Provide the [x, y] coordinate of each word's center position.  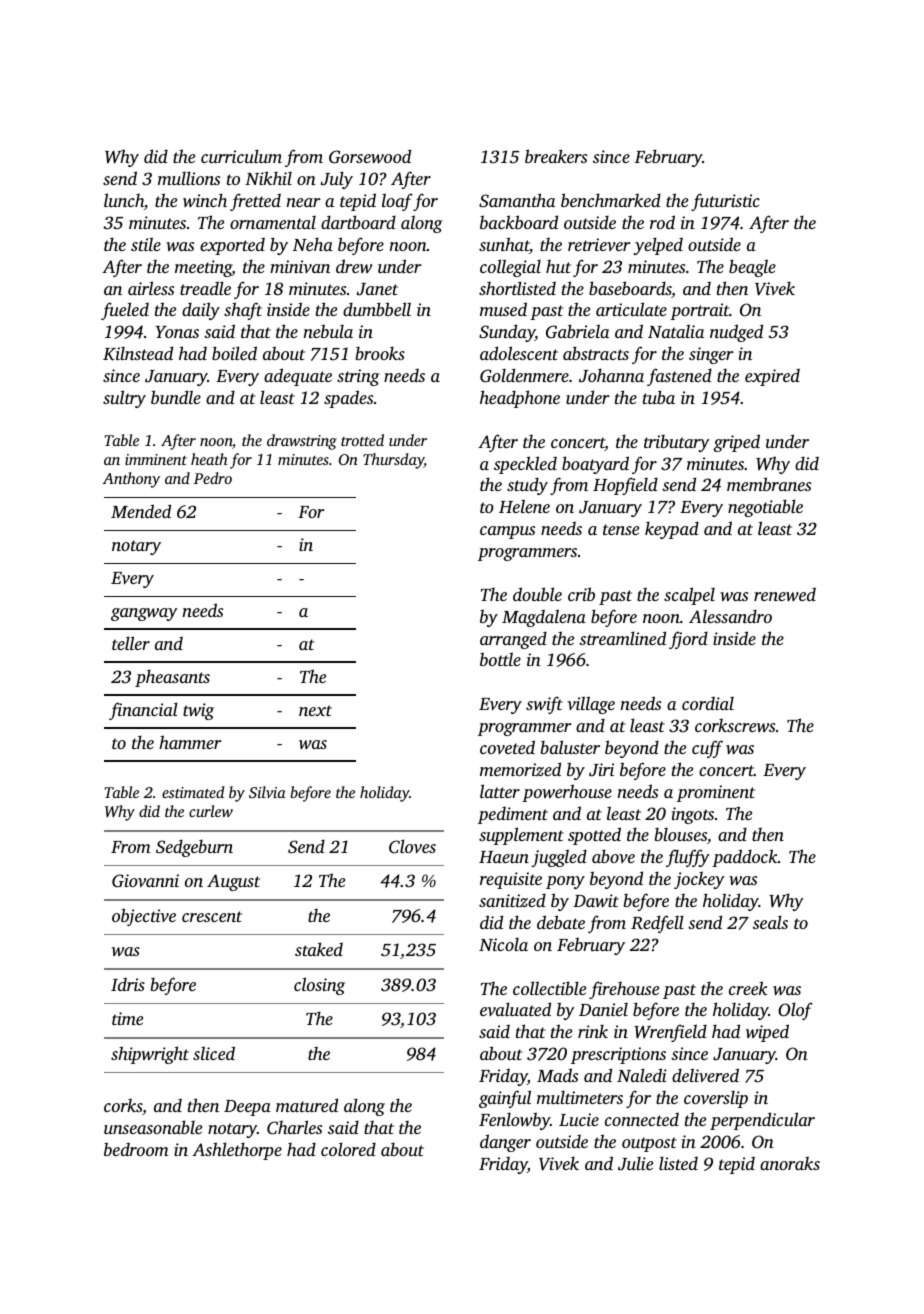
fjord [688, 640]
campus [507, 532]
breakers [556, 156]
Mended [141, 511]
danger [505, 1143]
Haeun [504, 857]
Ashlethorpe [237, 1151]
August [233, 882]
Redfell [657, 924]
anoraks [790, 1163]
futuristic [725, 202]
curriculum [241, 156]
